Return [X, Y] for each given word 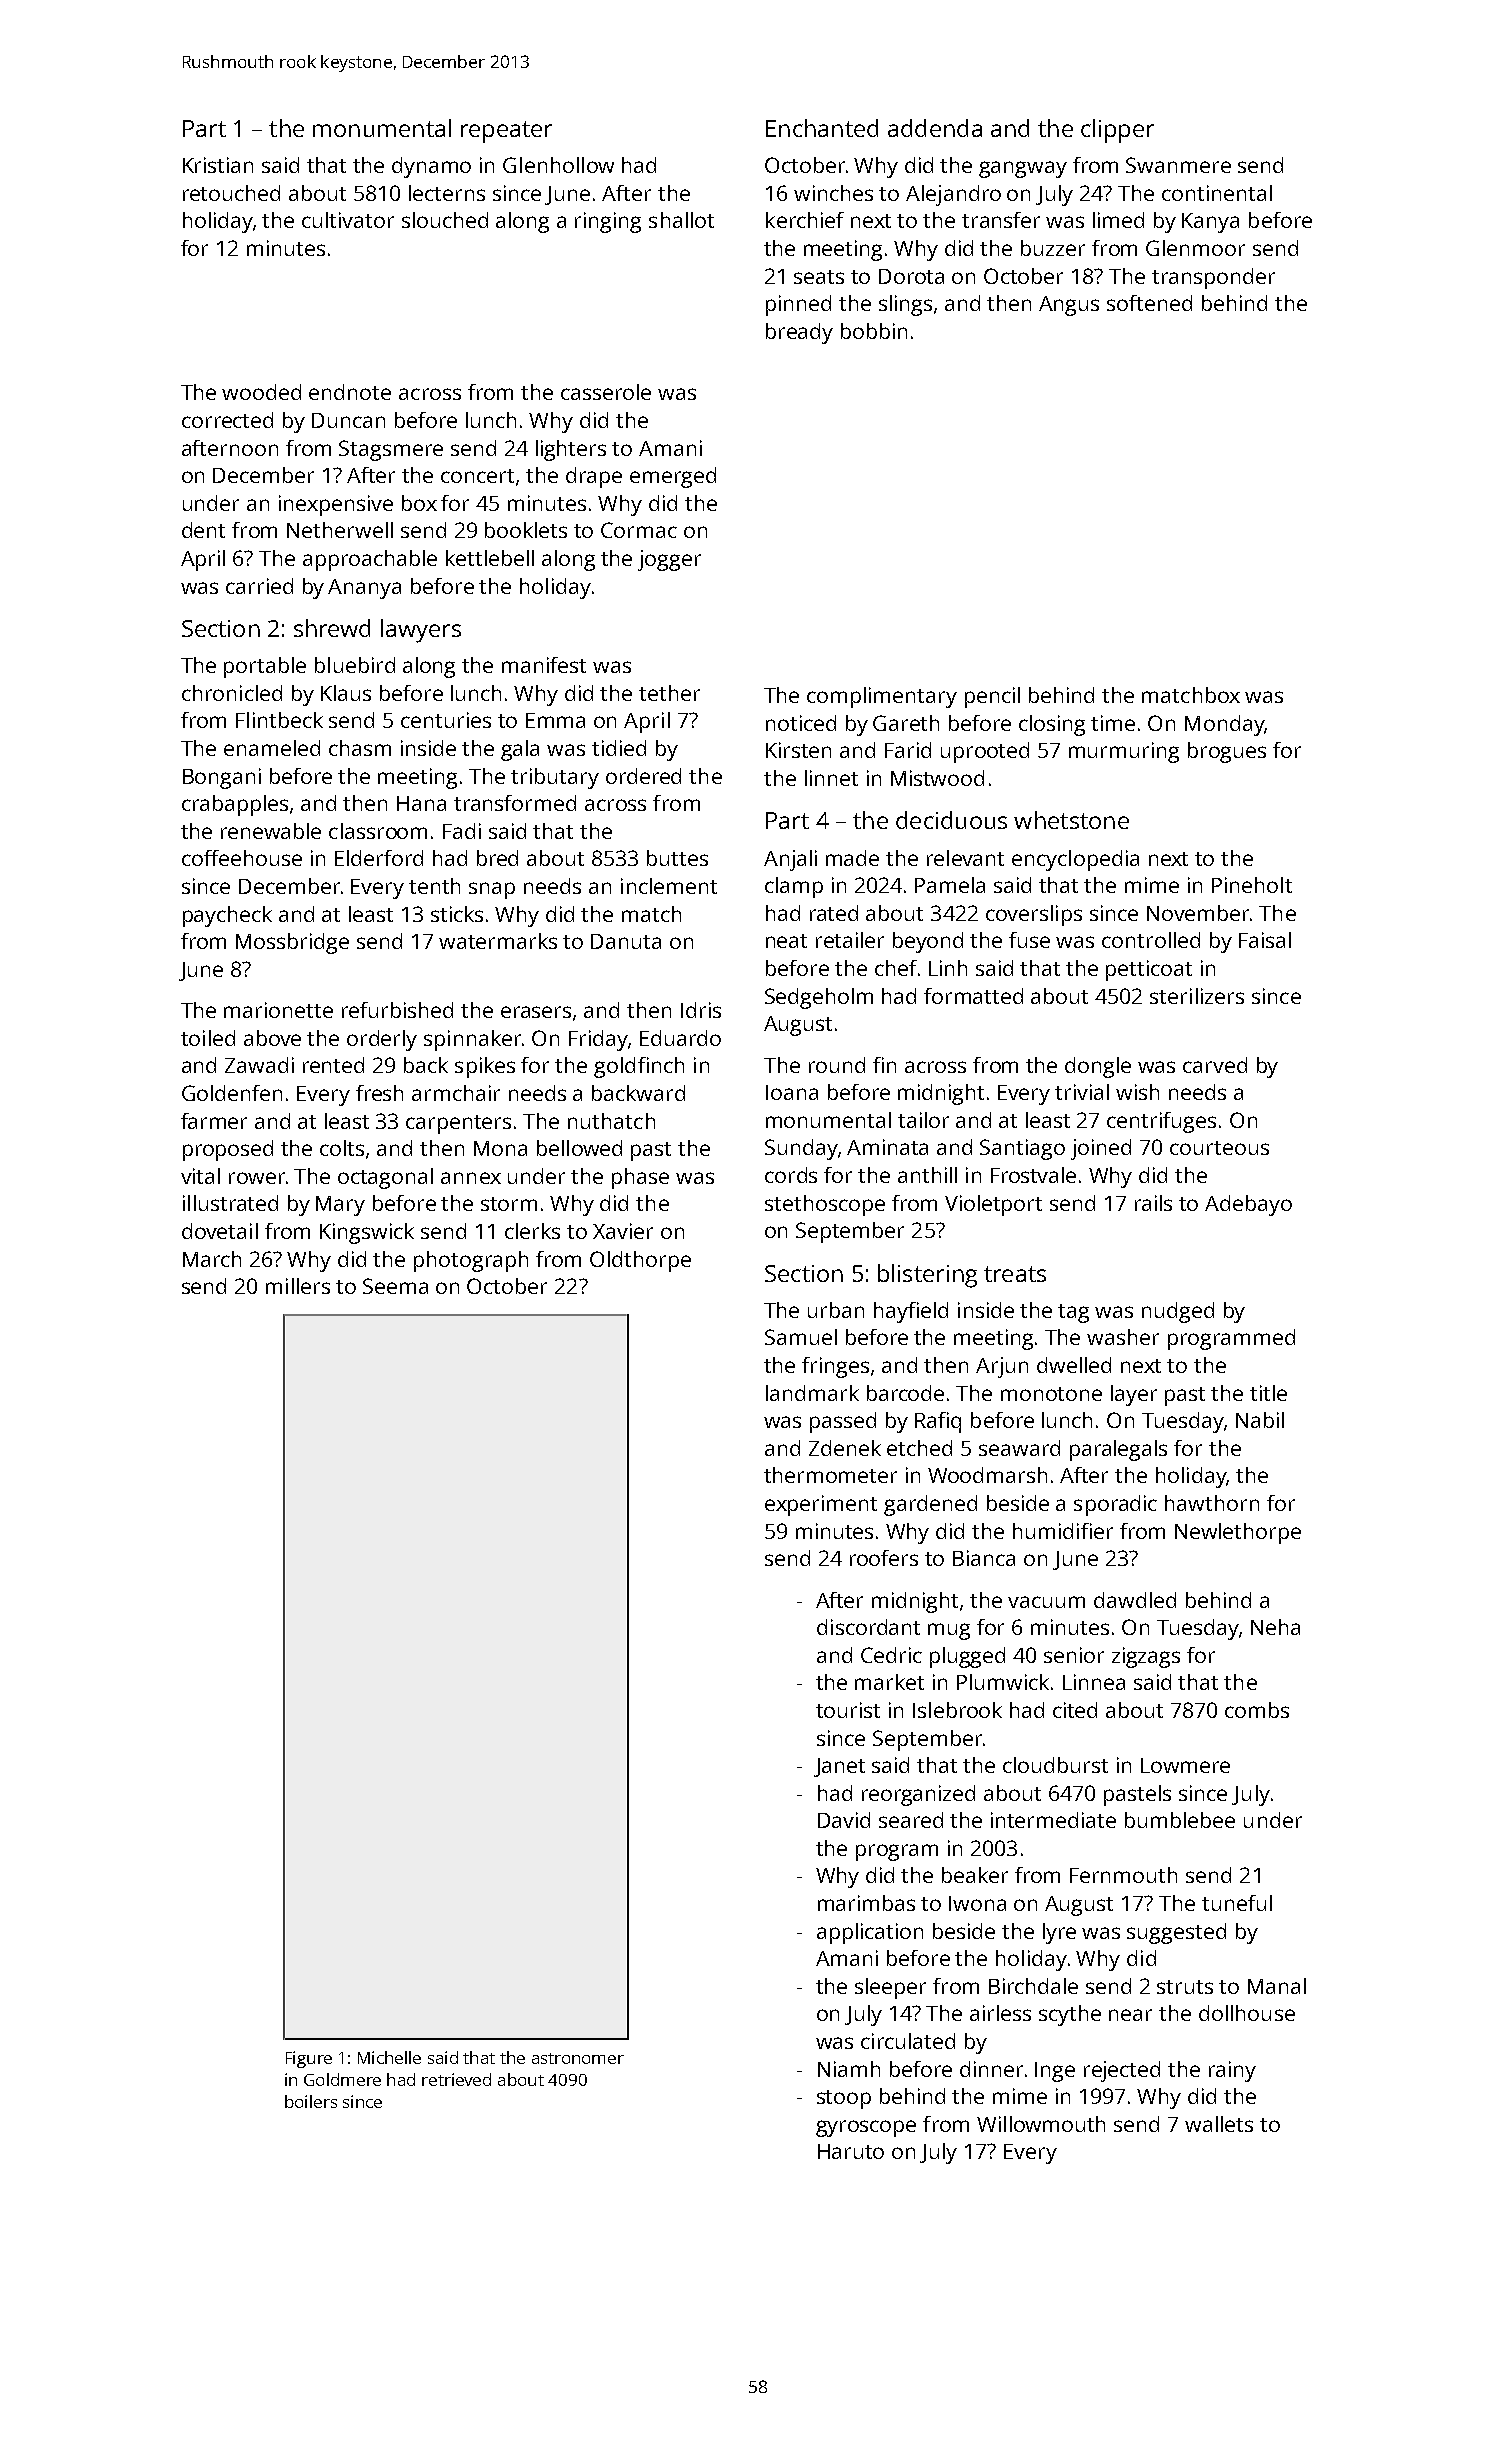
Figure [309, 2059]
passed [843, 1422]
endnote [350, 392]
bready [799, 333]
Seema [395, 1286]
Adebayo [1248, 1205]
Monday [1224, 725]
